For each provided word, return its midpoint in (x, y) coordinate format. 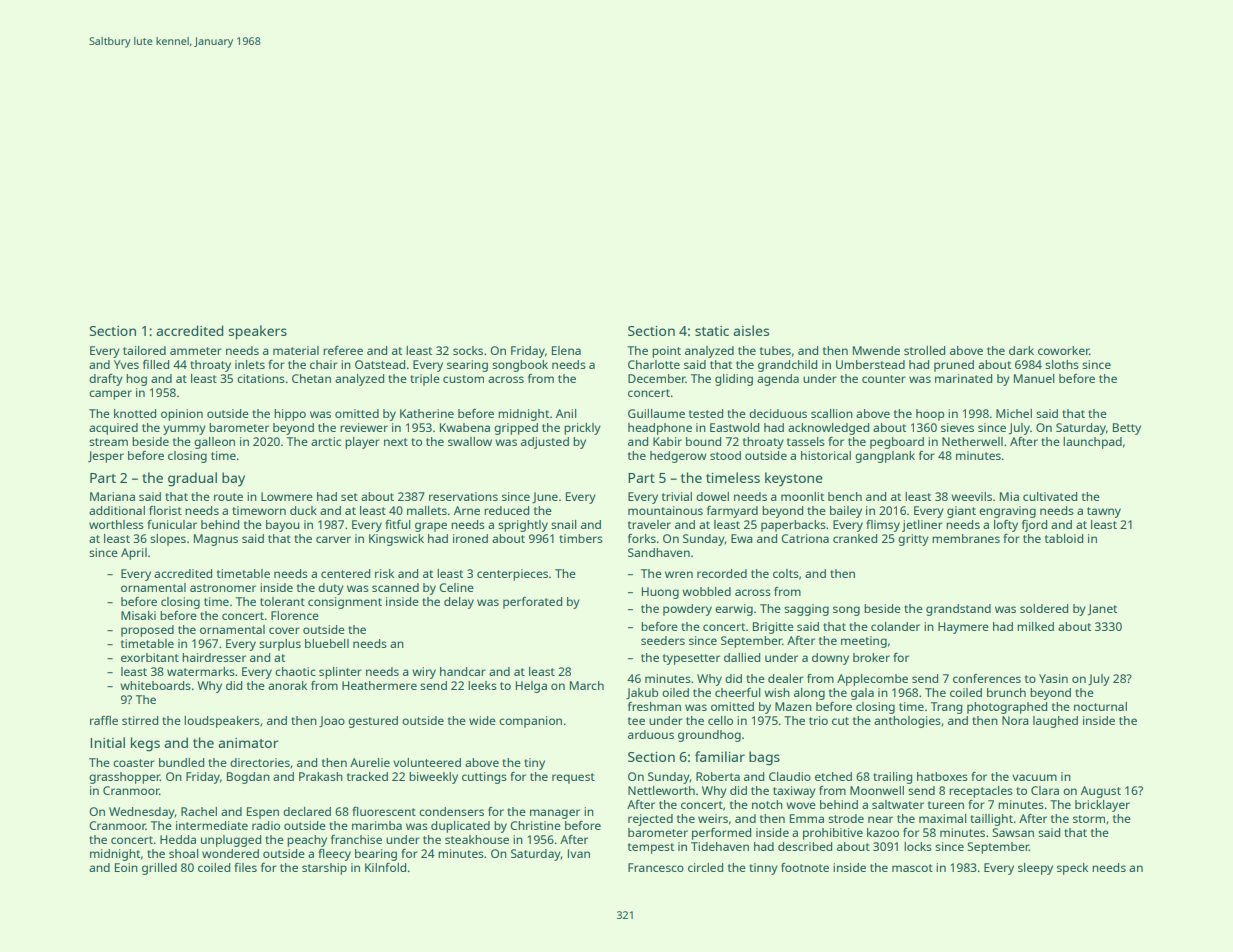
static (712, 331)
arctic (326, 441)
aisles (751, 330)
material (296, 350)
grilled (159, 869)
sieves (957, 427)
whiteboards (155, 685)
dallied (742, 657)
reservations (463, 496)
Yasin (1053, 678)
